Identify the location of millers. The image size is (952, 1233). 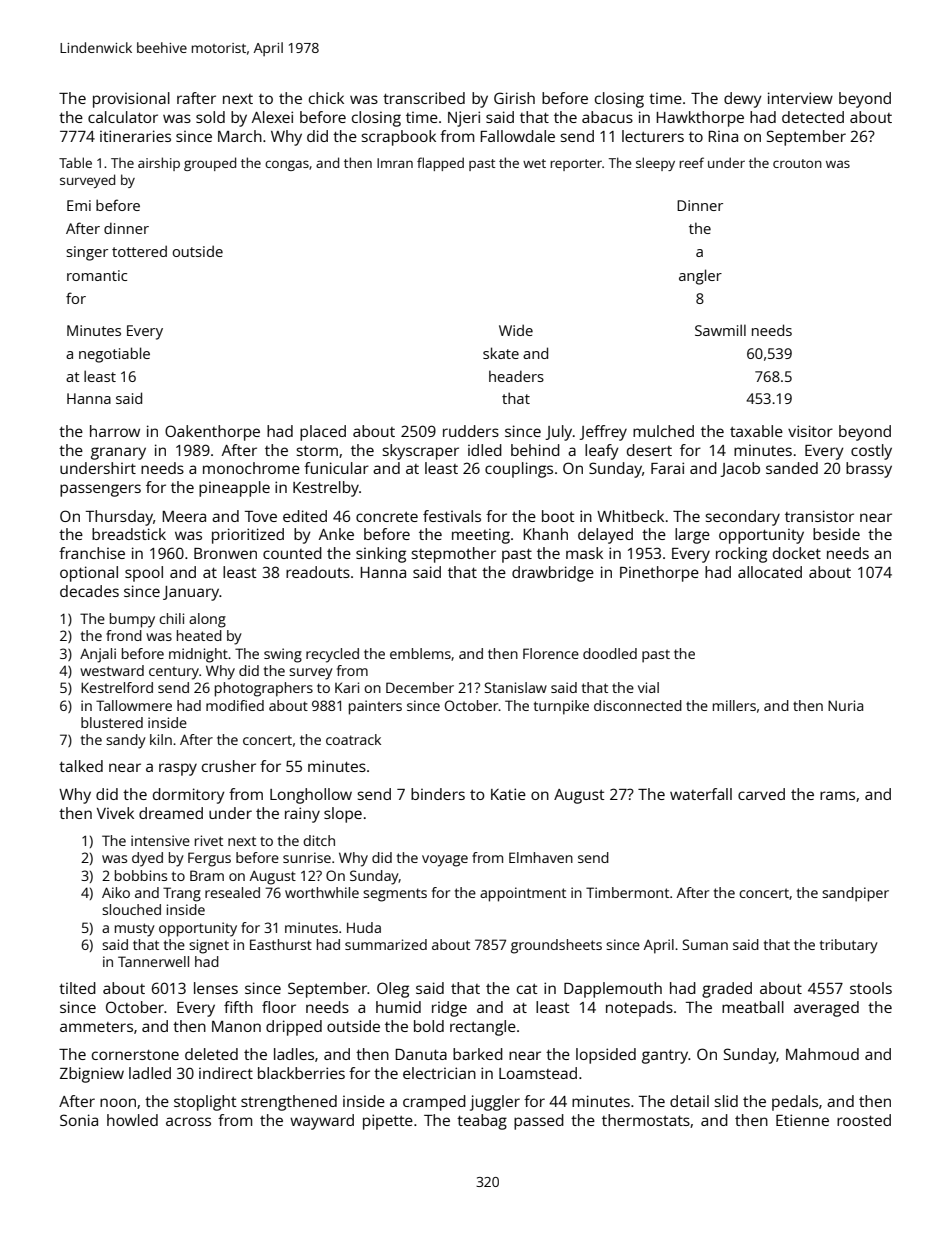
(734, 705).
